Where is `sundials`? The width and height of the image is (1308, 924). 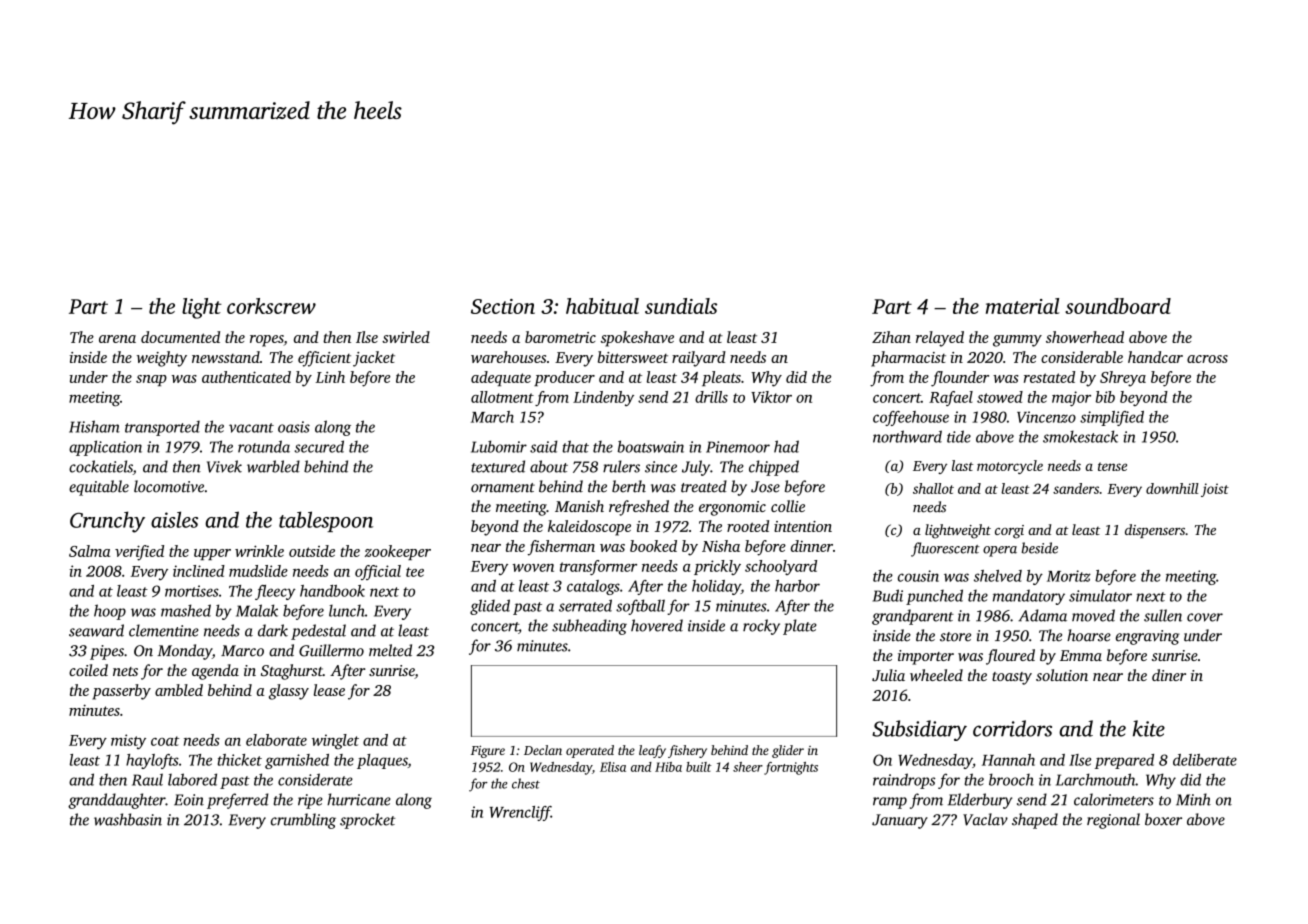 sundials is located at coordinates (681, 306).
